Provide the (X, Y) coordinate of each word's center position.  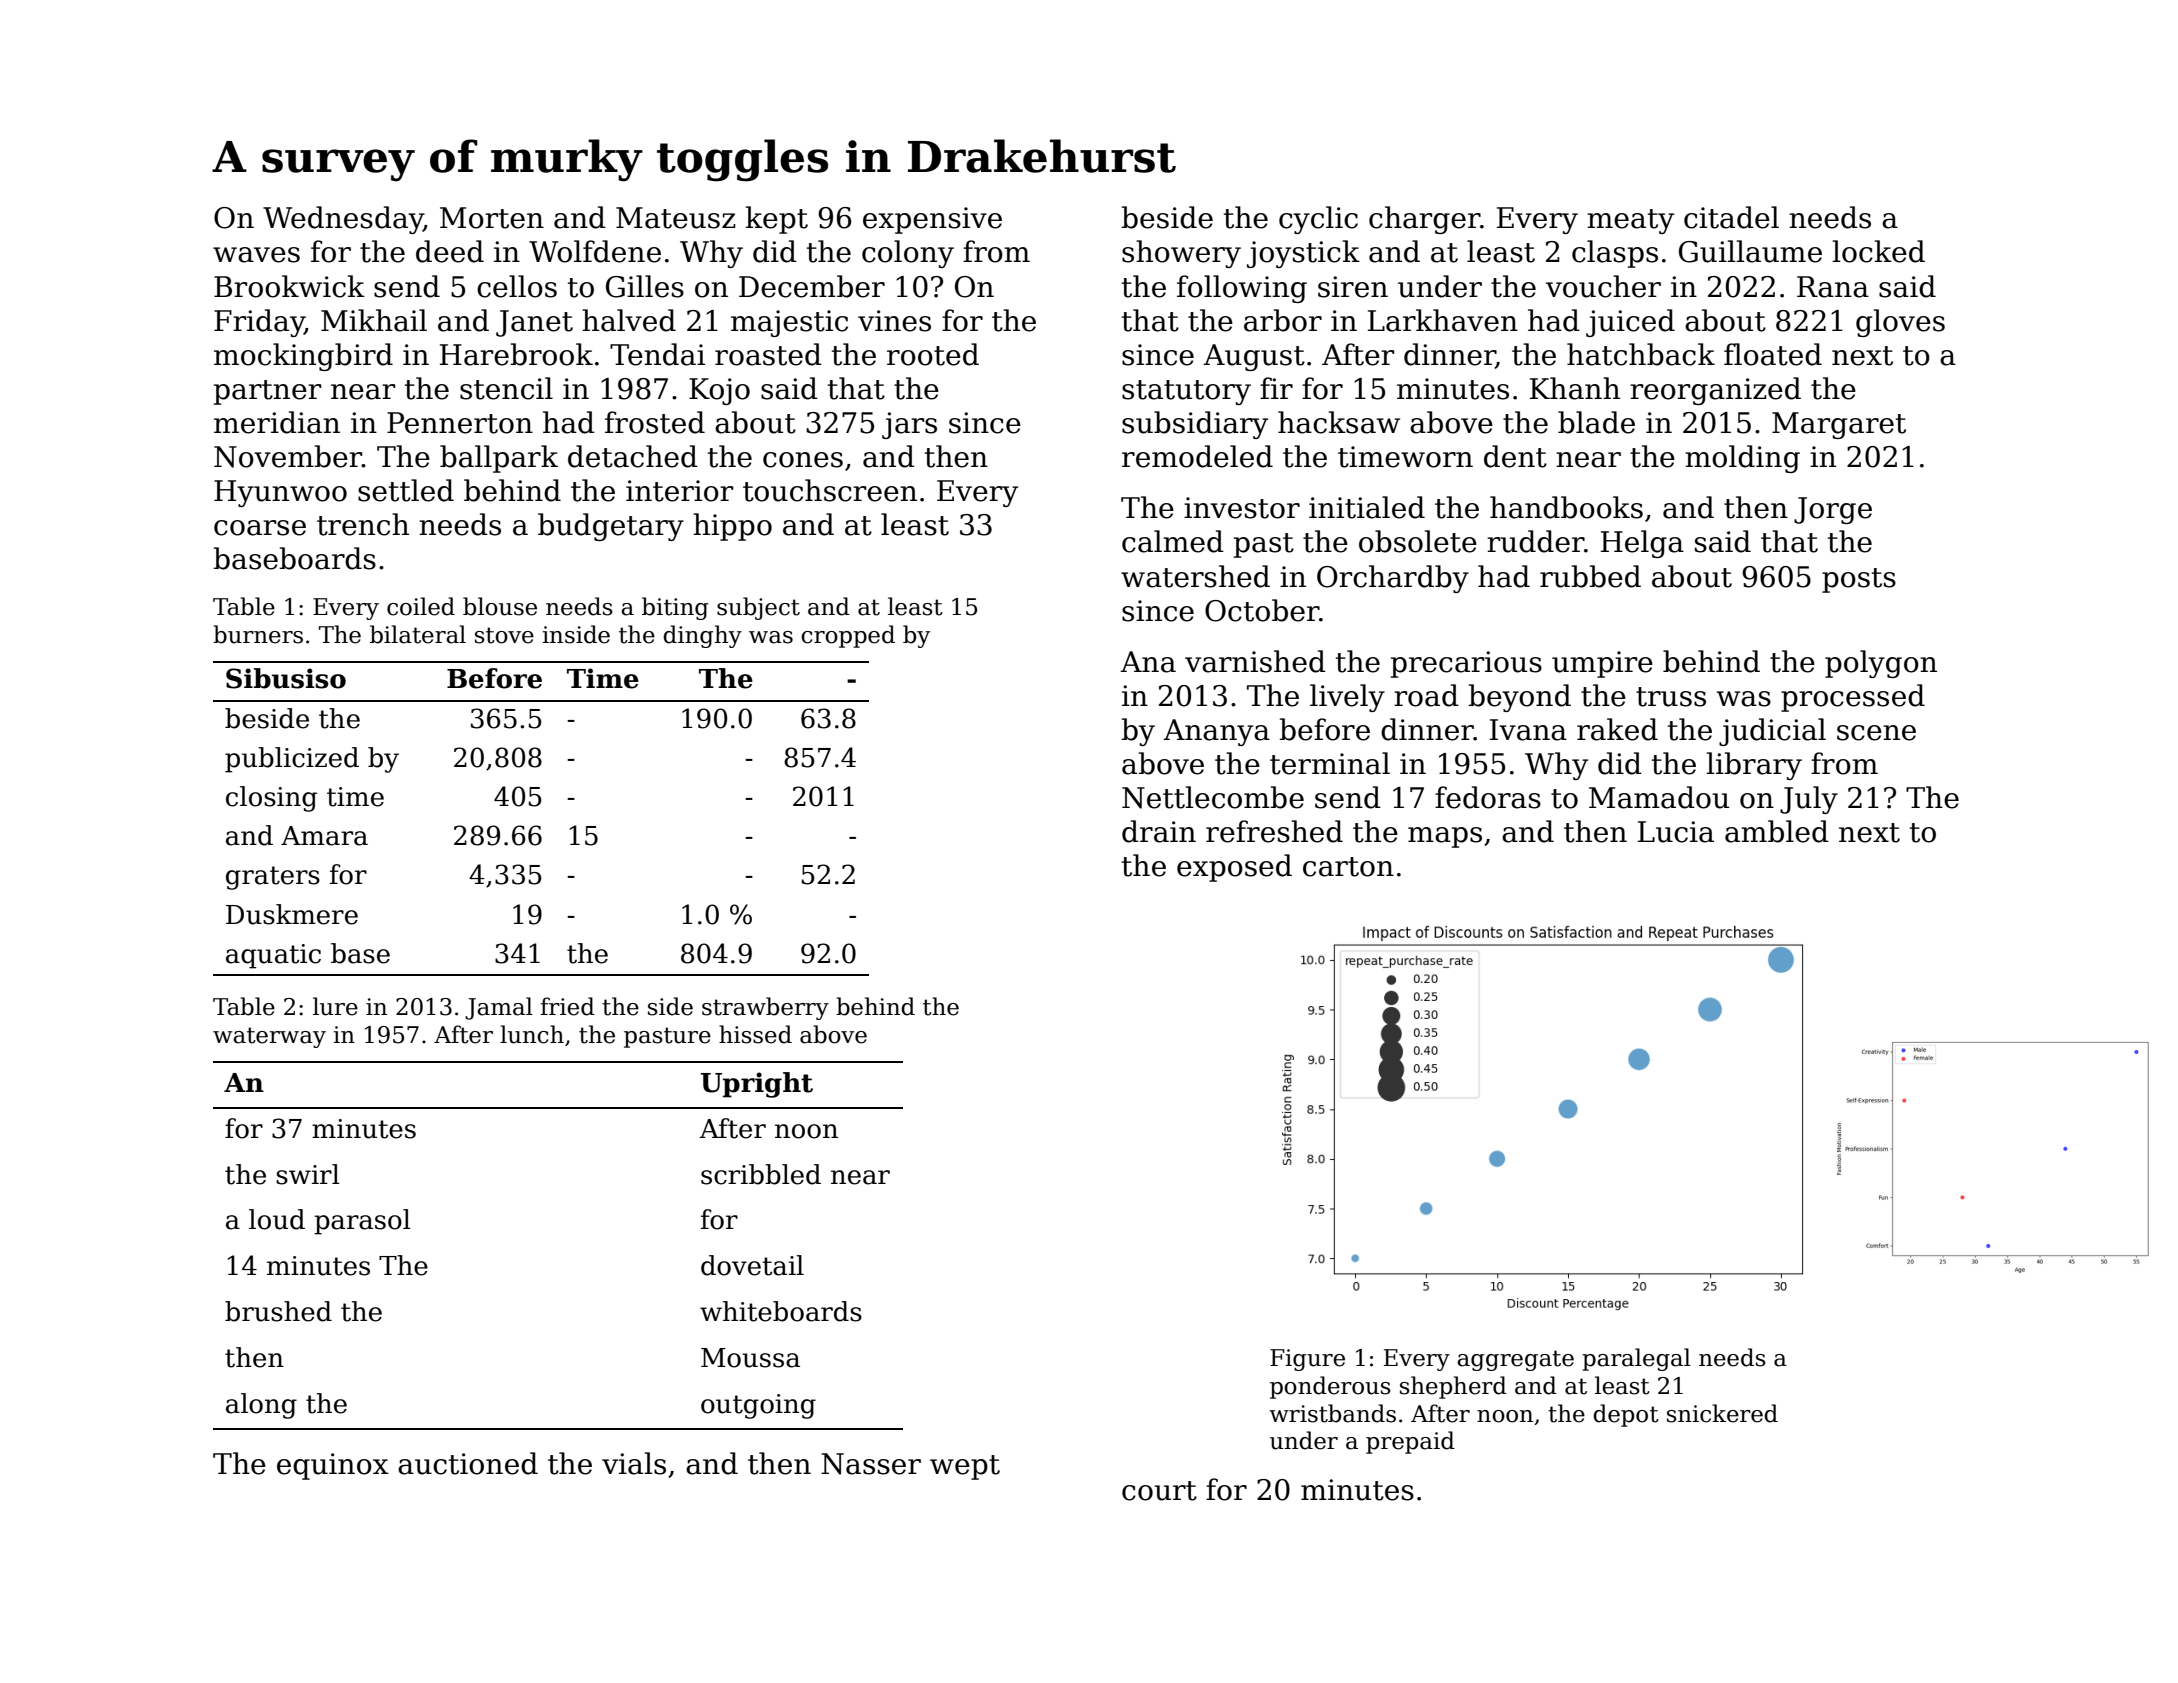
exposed (1234, 868)
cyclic (1318, 220)
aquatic (273, 956)
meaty (1630, 221)
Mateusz (675, 218)
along (261, 1406)
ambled (1777, 831)
